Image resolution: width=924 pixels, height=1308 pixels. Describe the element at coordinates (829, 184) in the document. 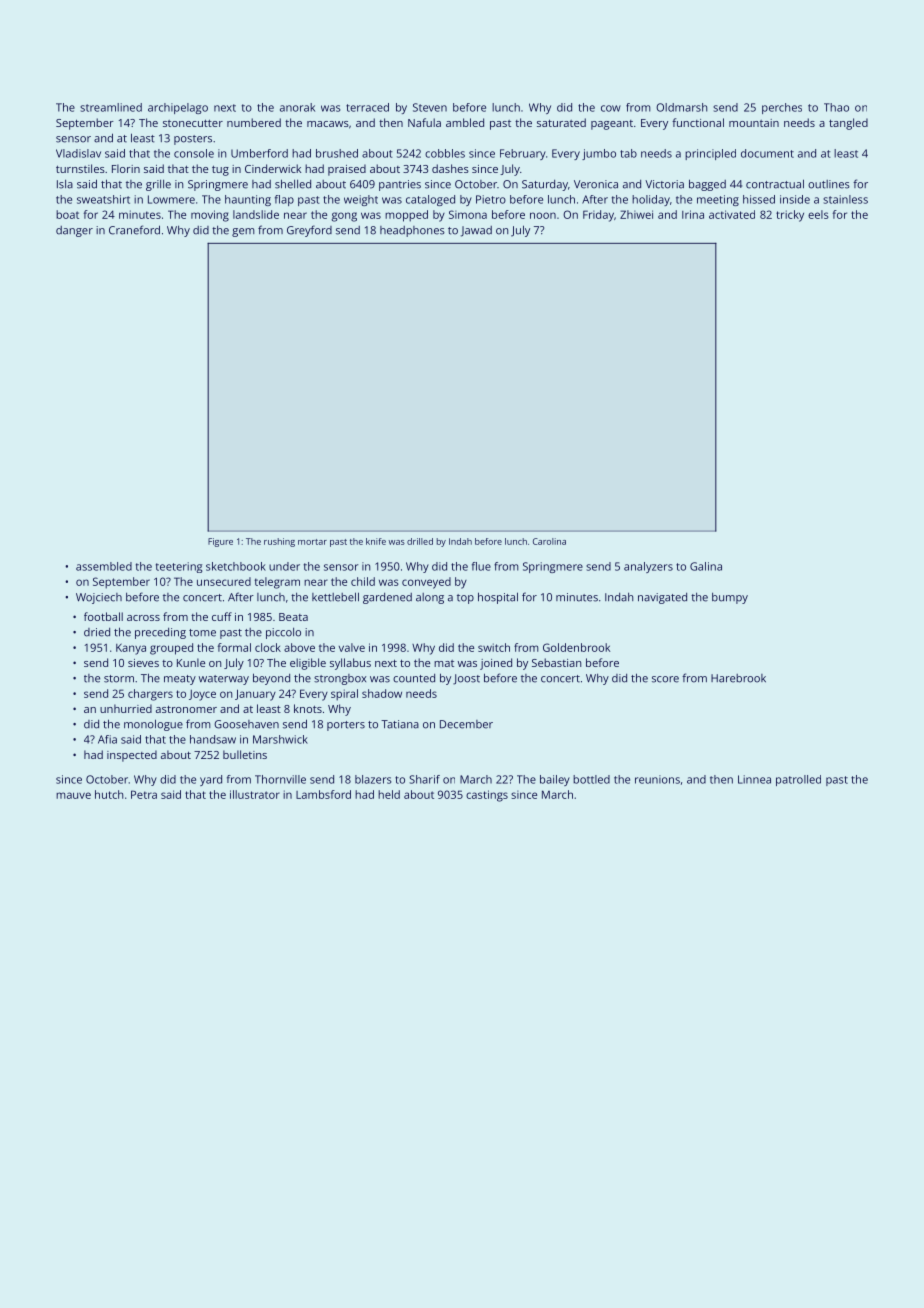

I see `outlines` at that location.
